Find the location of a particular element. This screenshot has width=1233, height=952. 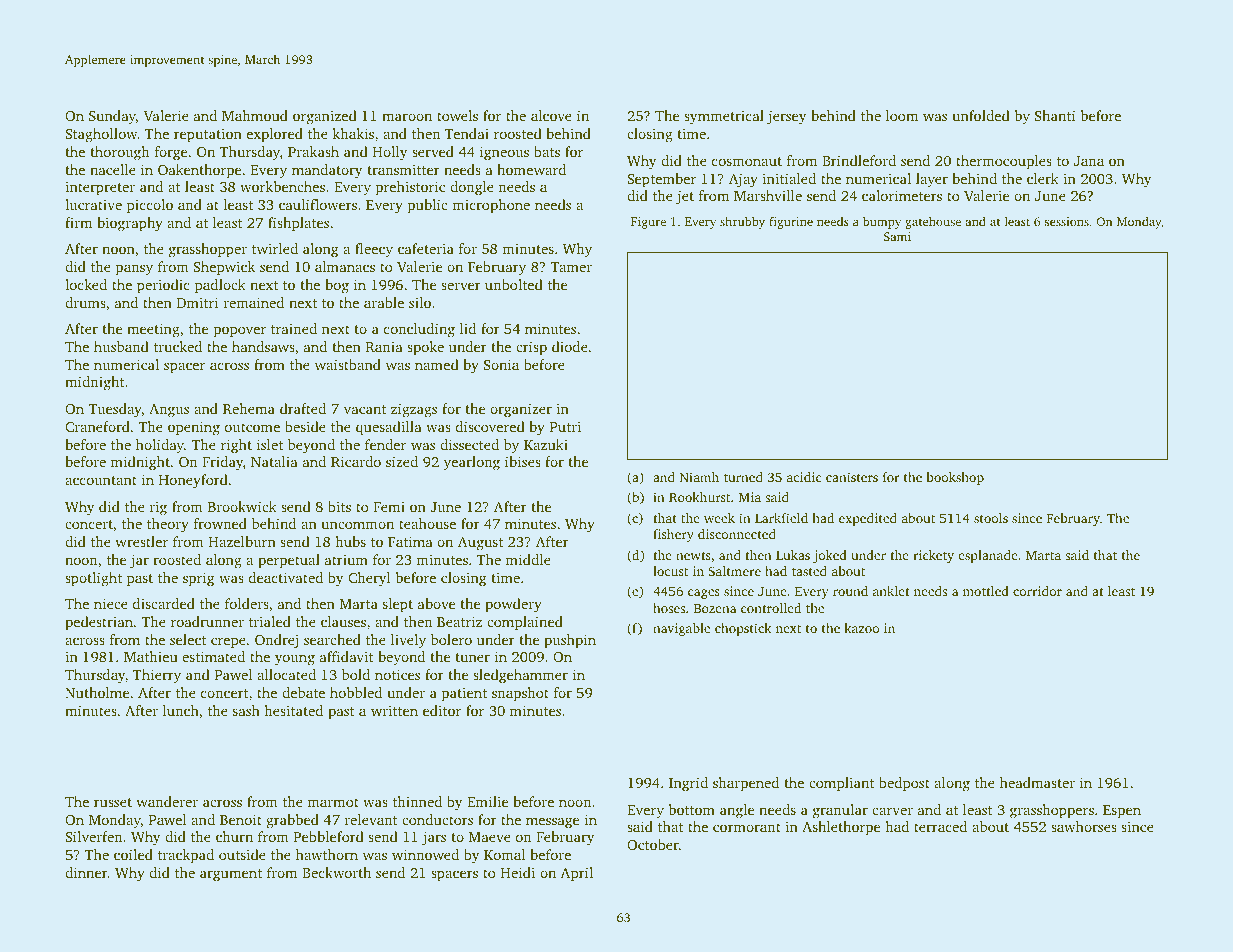

unfolded is located at coordinates (981, 115).
